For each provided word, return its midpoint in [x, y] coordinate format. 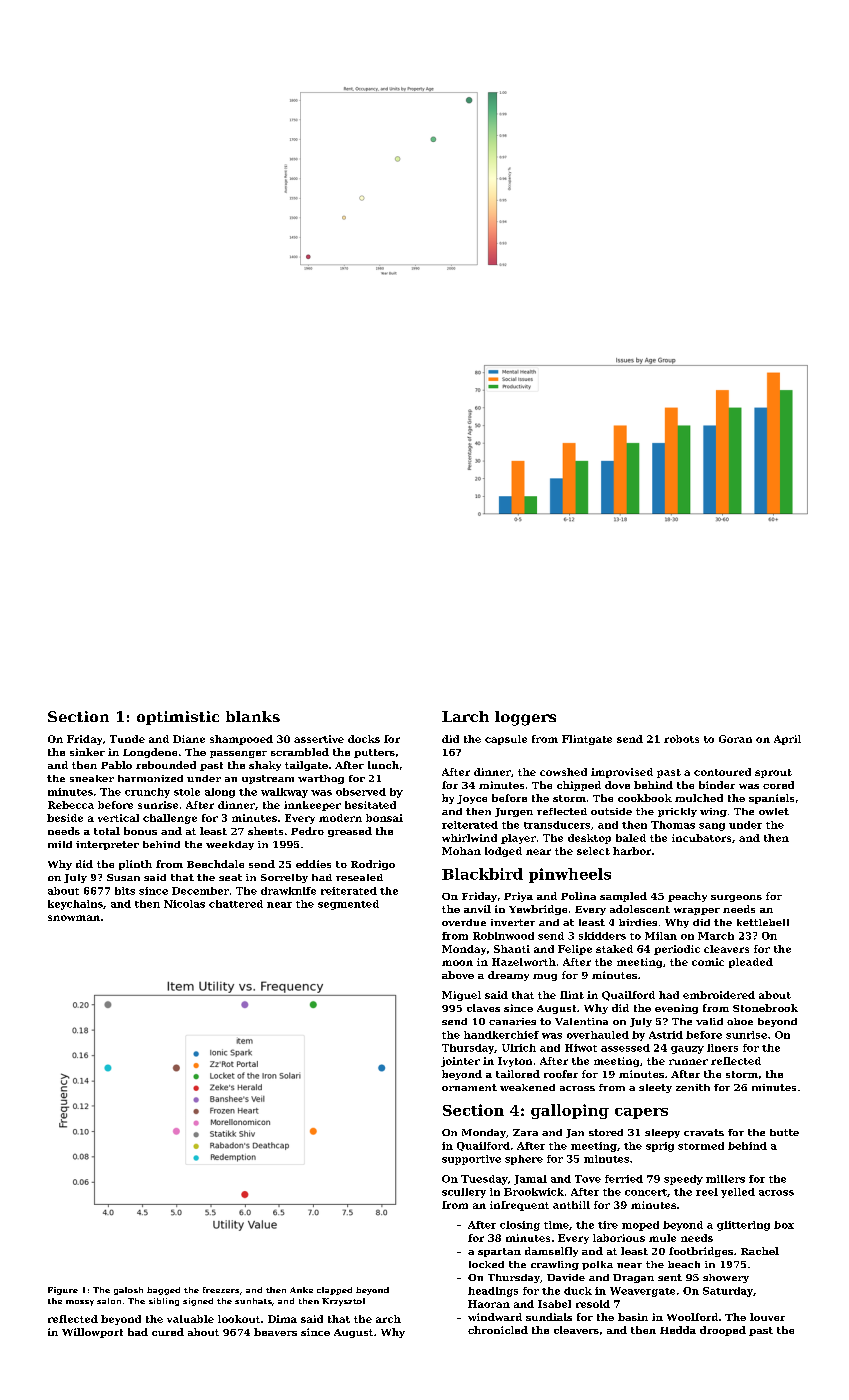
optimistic [178, 718]
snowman [74, 918]
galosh [128, 1291]
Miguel [461, 996]
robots [681, 739]
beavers [275, 1332]
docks [364, 739]
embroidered [719, 995]
